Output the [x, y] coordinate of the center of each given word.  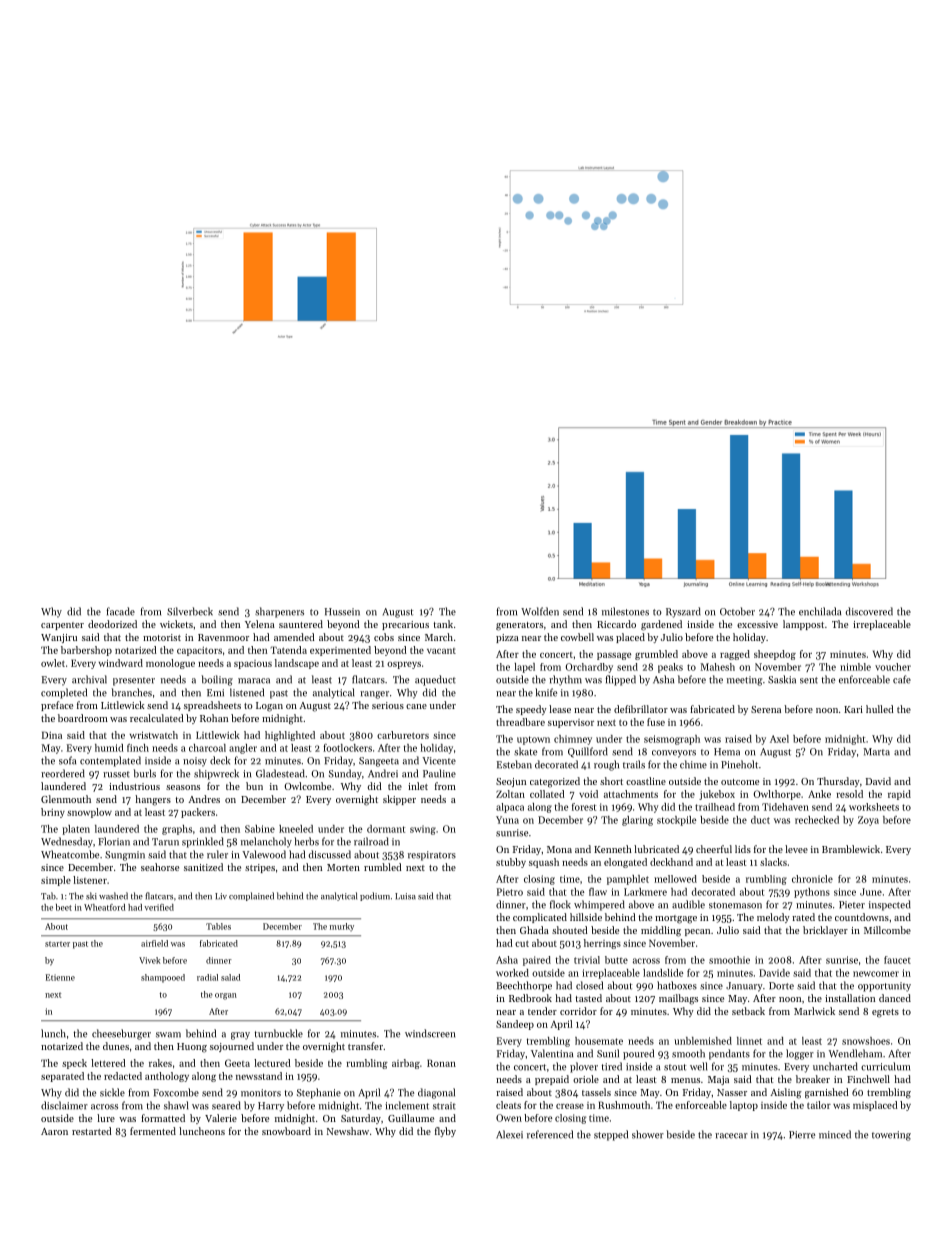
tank [443, 624]
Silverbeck [190, 611]
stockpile [677, 821]
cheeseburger [121, 1034]
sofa [67, 760]
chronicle [812, 879]
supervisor [571, 723]
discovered [869, 611]
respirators [432, 856]
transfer [365, 1046]
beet [64, 907]
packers [198, 813]
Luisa [405, 896]
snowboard [286, 1131]
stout [675, 1067]
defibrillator [641, 709]
